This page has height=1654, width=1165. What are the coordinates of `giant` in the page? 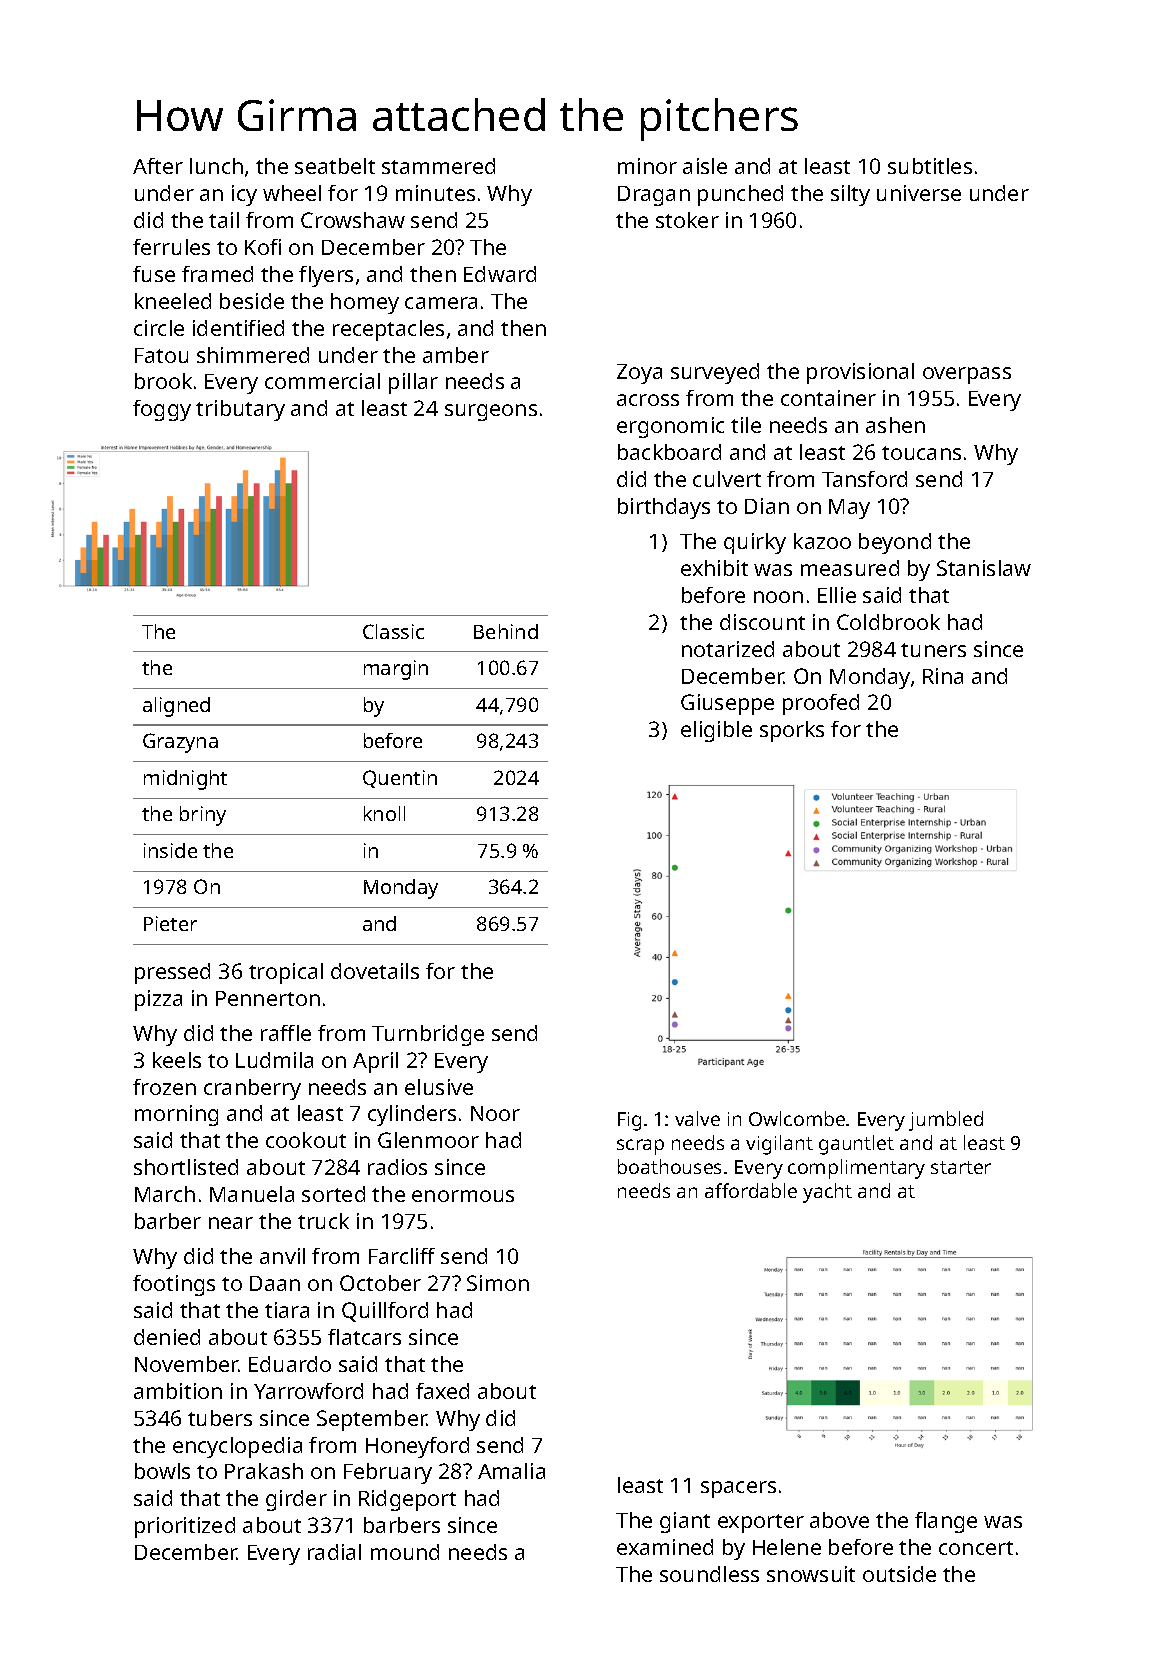 It's located at (685, 1522).
